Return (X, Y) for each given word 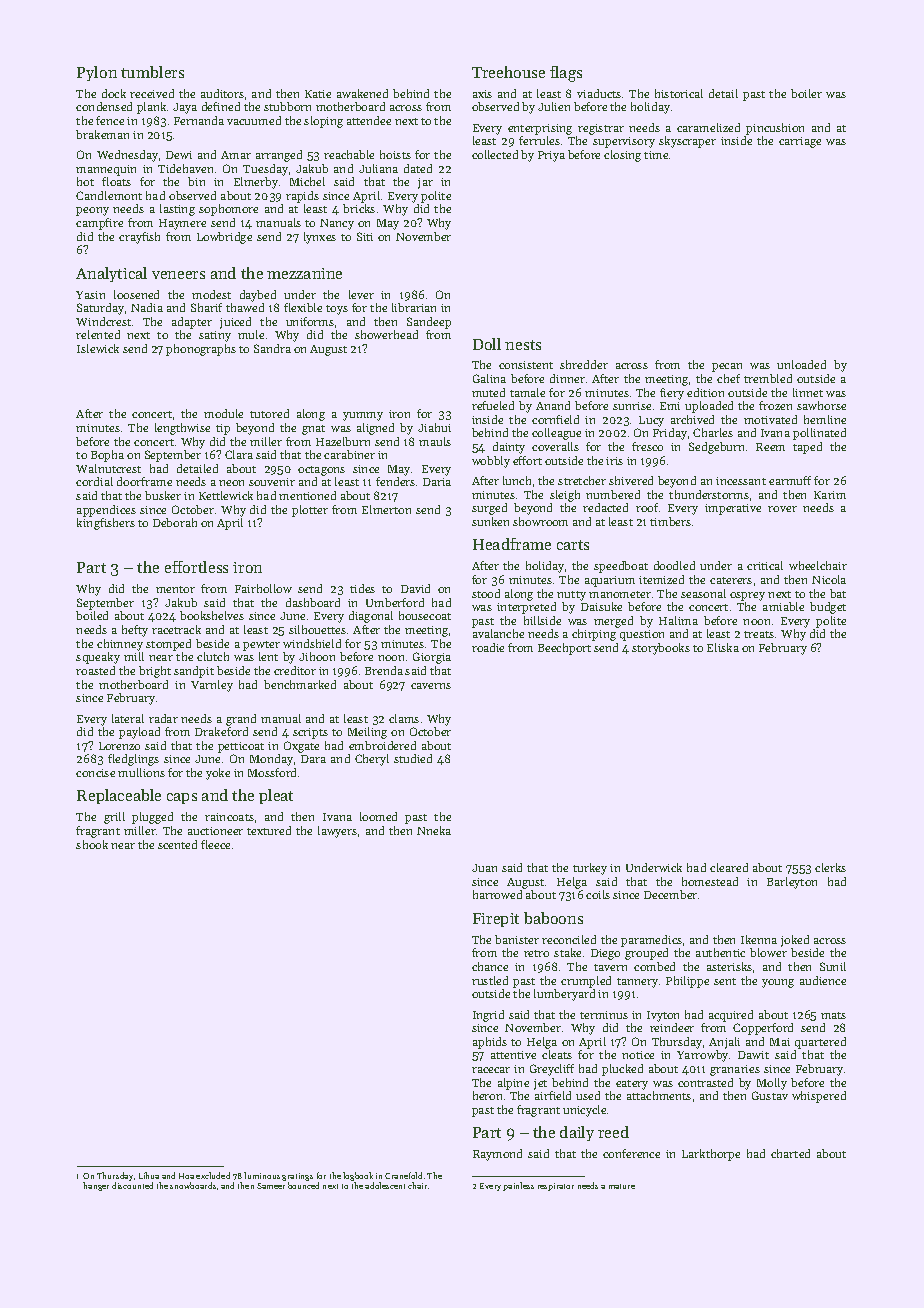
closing (622, 156)
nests (523, 345)
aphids (490, 1043)
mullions (141, 772)
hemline (825, 419)
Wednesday (127, 156)
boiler (806, 93)
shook (92, 844)
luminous (262, 1175)
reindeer (672, 1027)
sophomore (228, 210)
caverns (431, 686)
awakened (362, 93)
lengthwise (182, 429)
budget (828, 608)
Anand (553, 405)
